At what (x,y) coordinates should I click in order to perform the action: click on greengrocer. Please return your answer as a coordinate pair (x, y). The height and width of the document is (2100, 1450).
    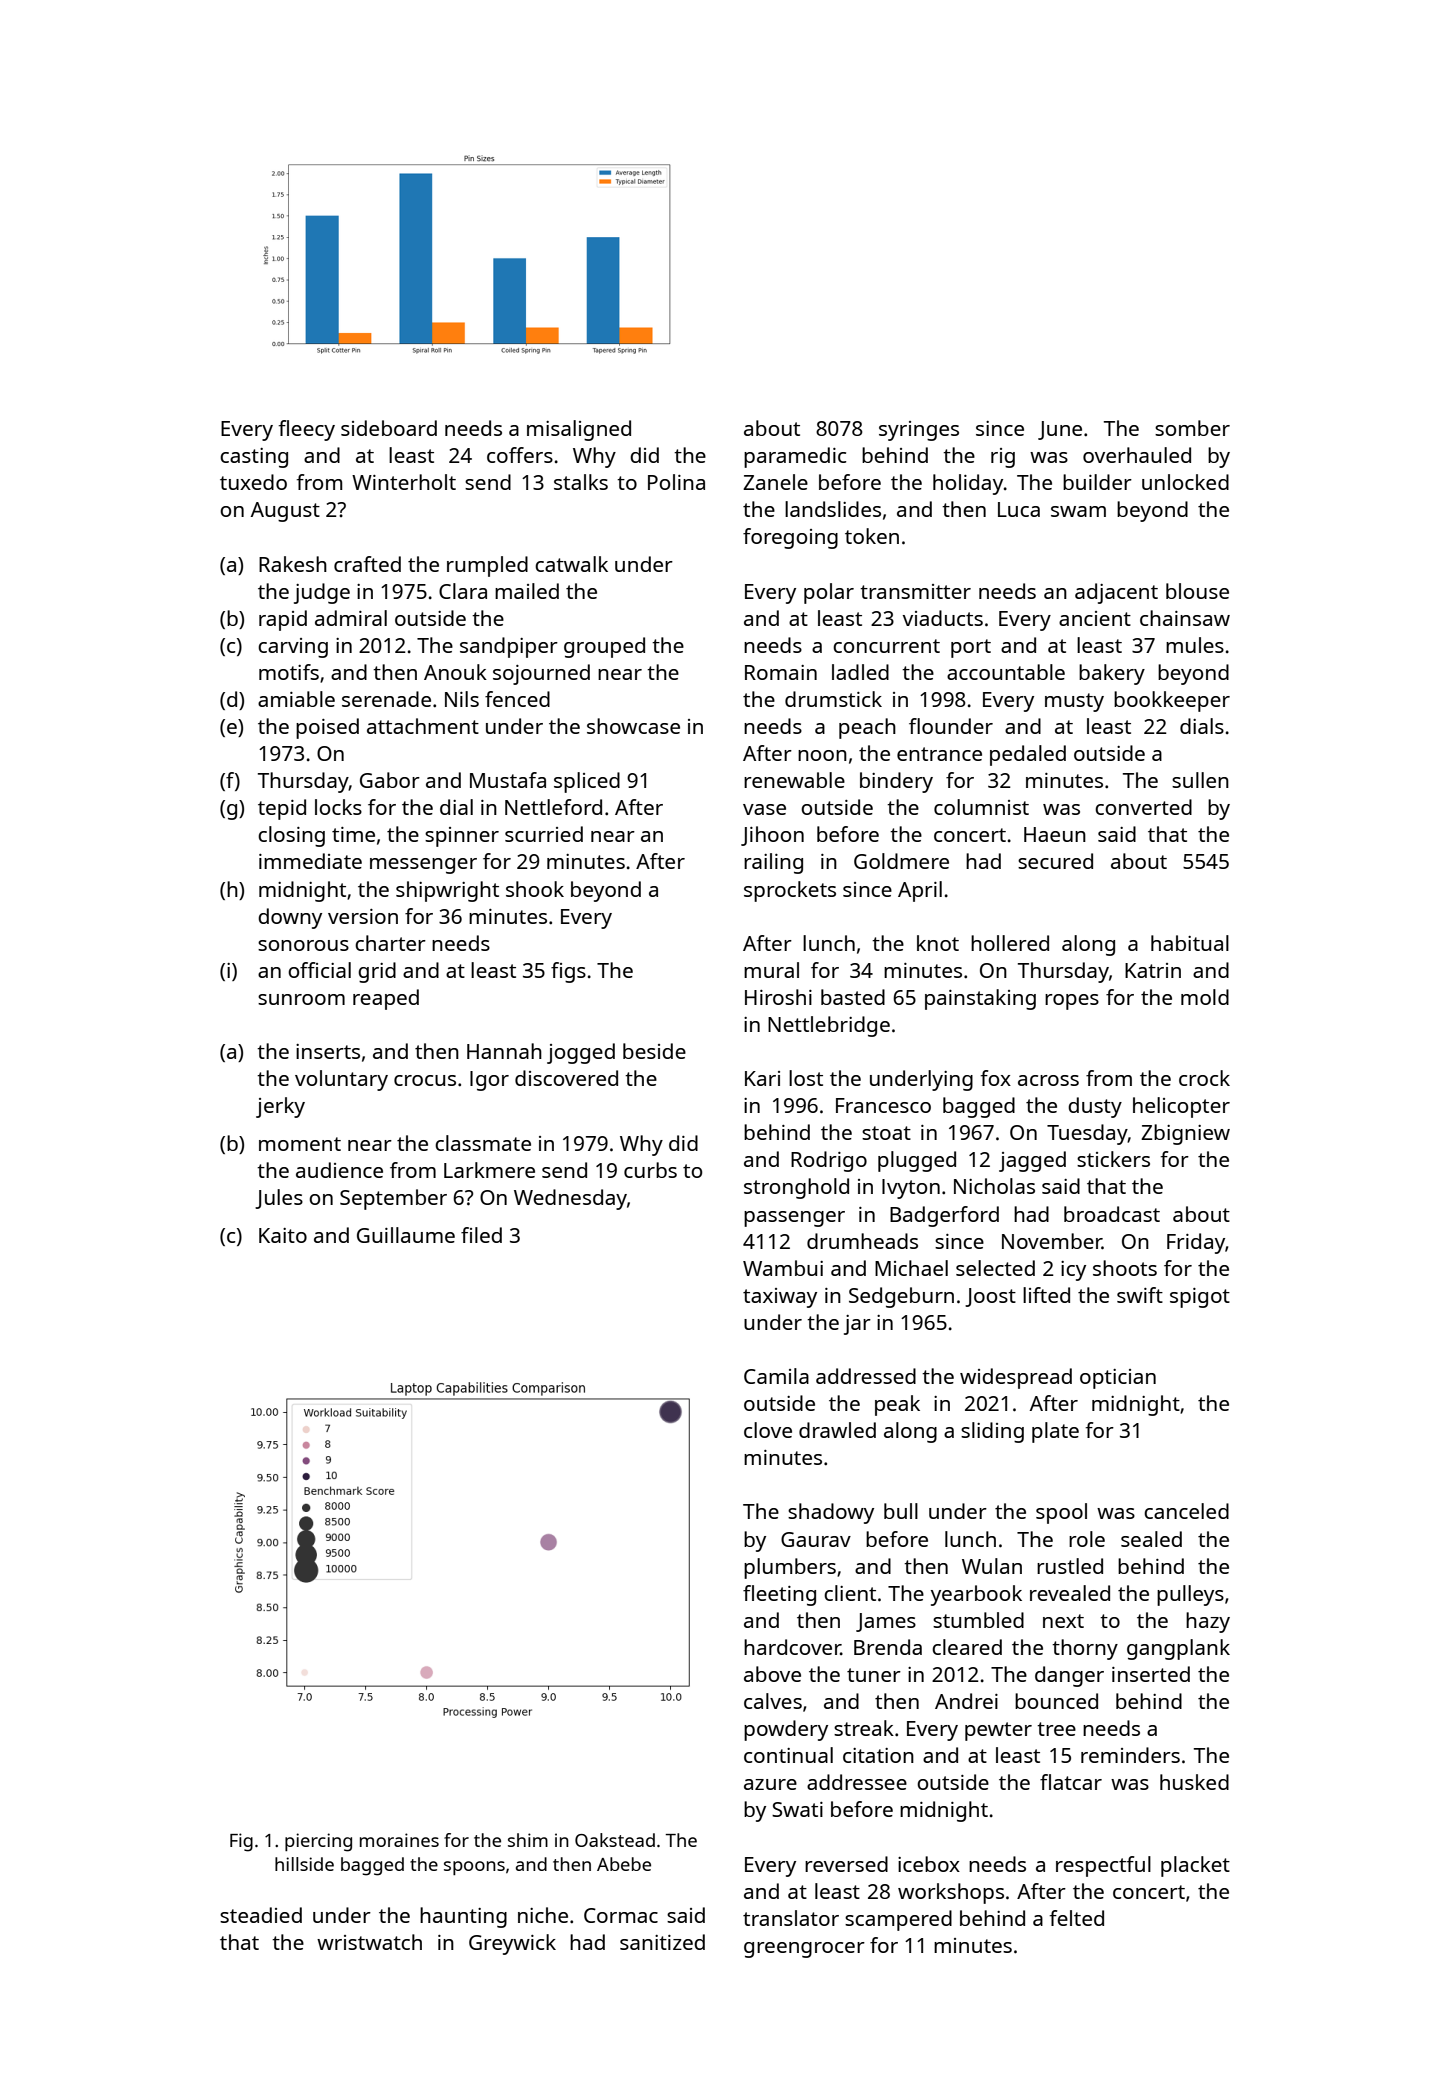
    Looking at the image, I should click on (804, 1950).
